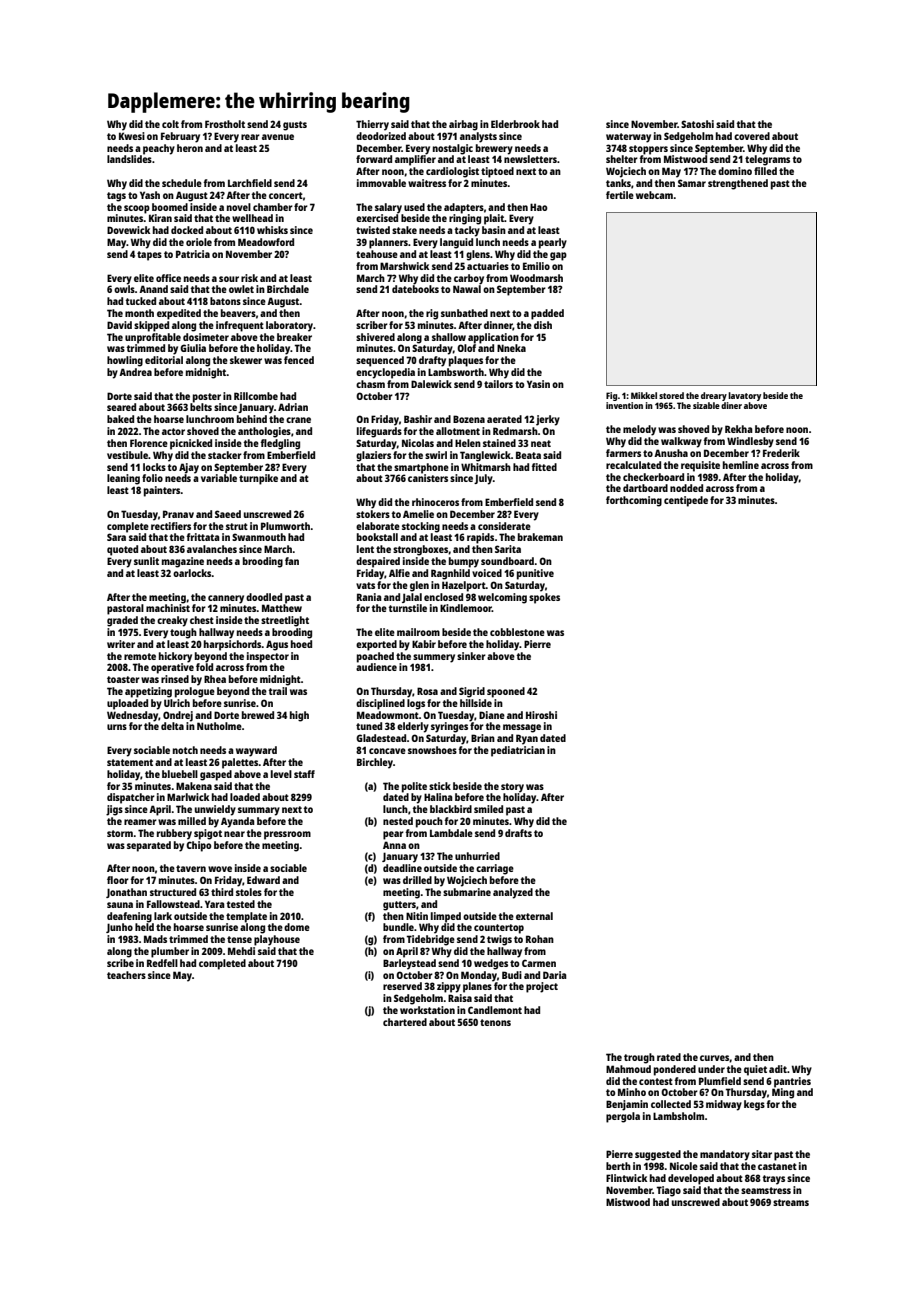  What do you see at coordinates (170, 124) in the document?
I see `colt` at bounding box center [170, 124].
